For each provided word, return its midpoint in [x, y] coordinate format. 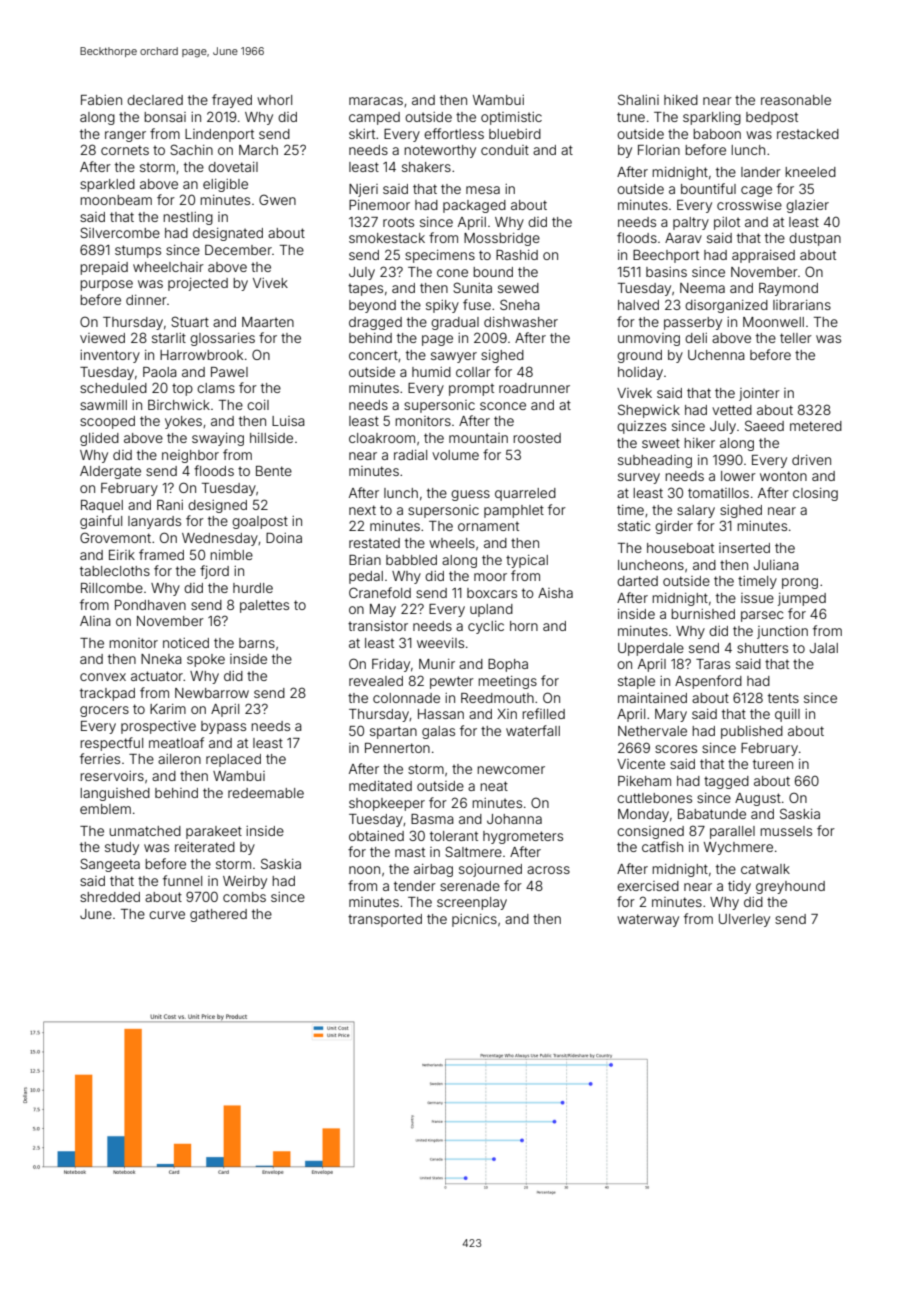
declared [155, 100]
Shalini [638, 99]
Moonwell [773, 322]
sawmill [103, 405]
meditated [380, 786]
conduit [505, 150]
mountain [478, 438]
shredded [110, 897]
